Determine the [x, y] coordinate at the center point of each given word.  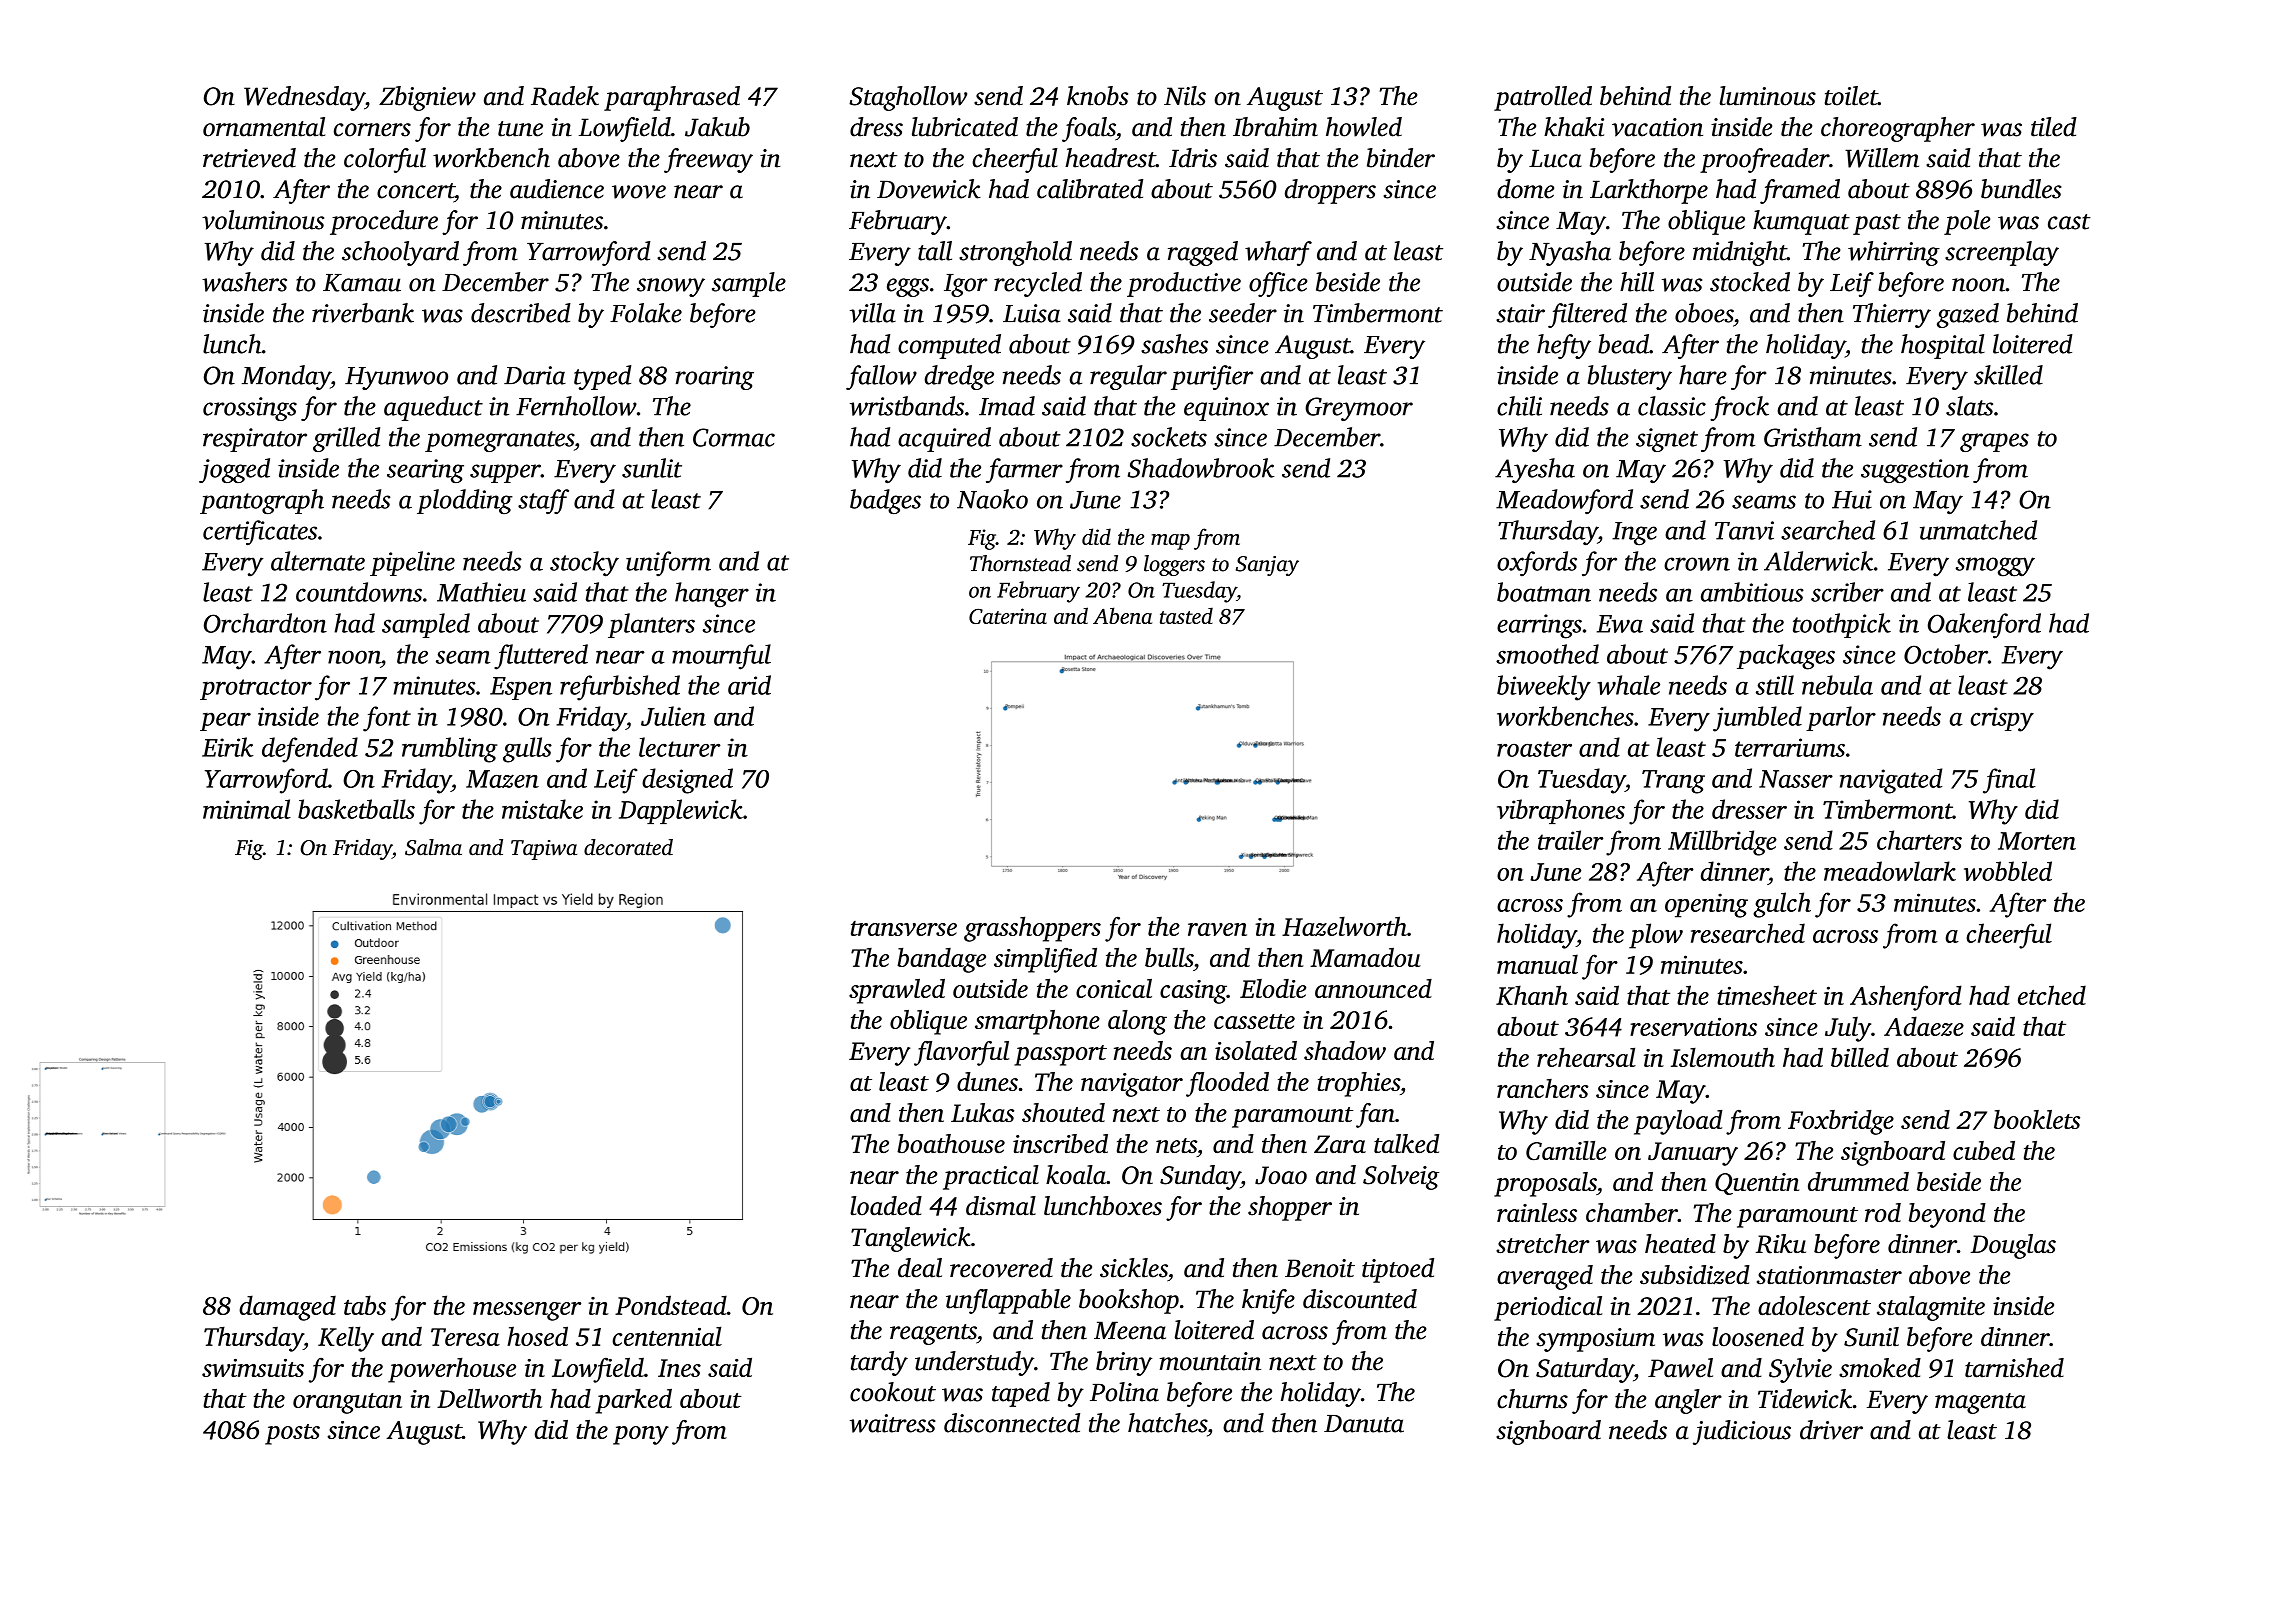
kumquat [1801, 222]
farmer [1024, 470]
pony [641, 1435]
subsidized [1695, 1275]
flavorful [961, 1053]
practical [991, 1177]
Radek [565, 96]
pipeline [412, 563]
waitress [893, 1423]
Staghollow [908, 98]
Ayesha [1535, 470]
